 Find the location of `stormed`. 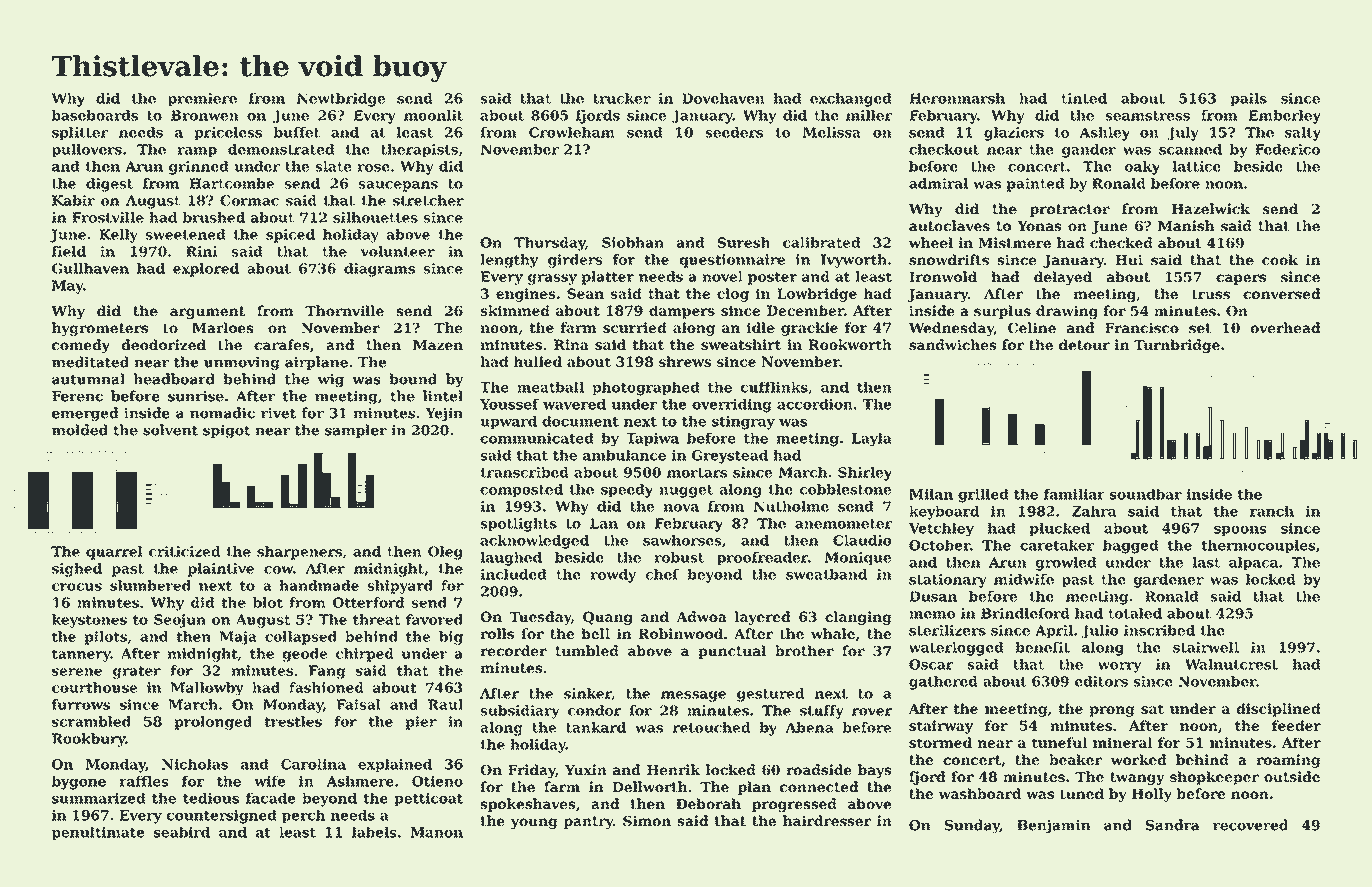

stormed is located at coordinates (940, 742).
